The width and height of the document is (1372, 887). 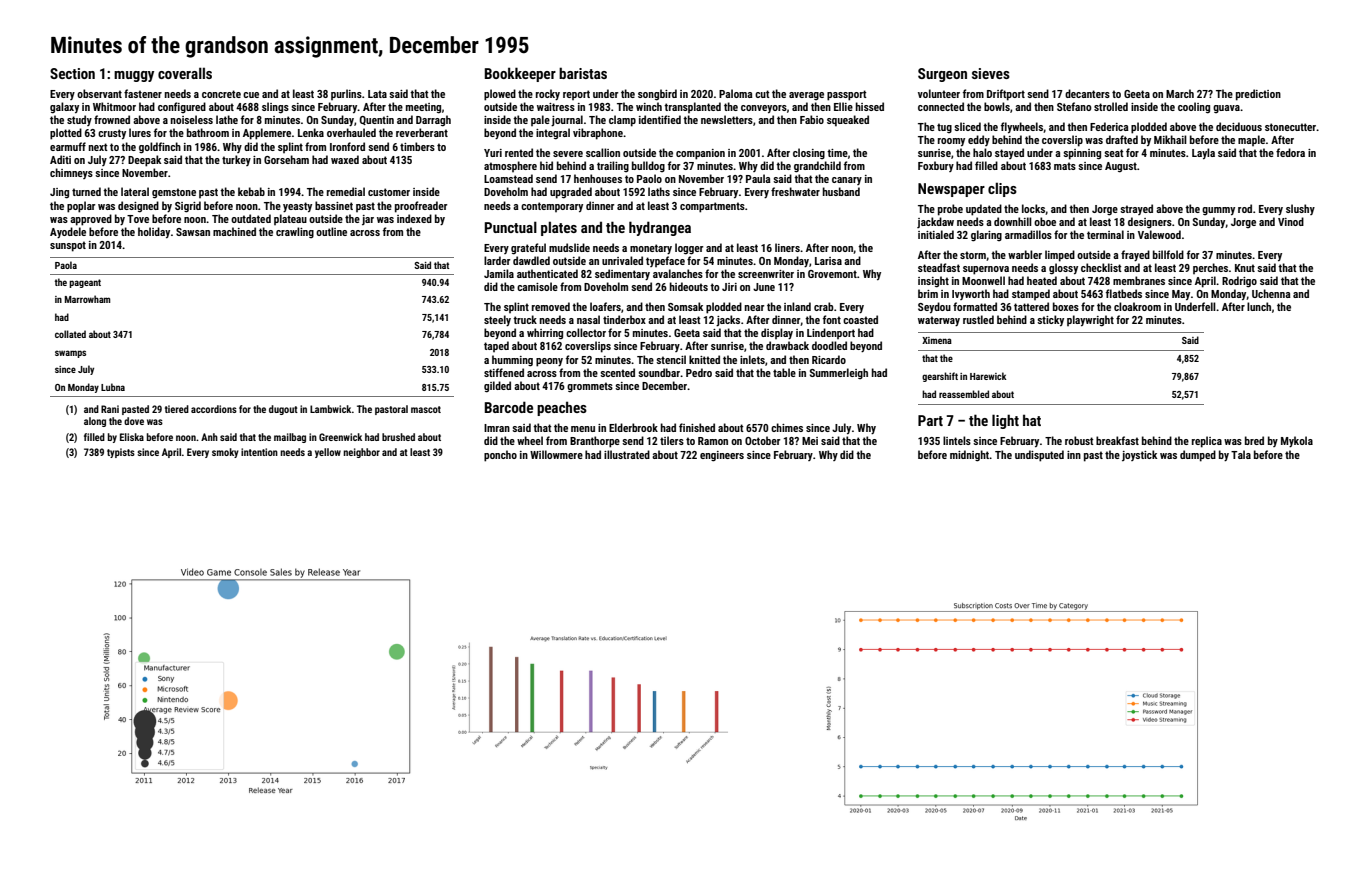 I want to click on sieves, so click(x=991, y=73).
